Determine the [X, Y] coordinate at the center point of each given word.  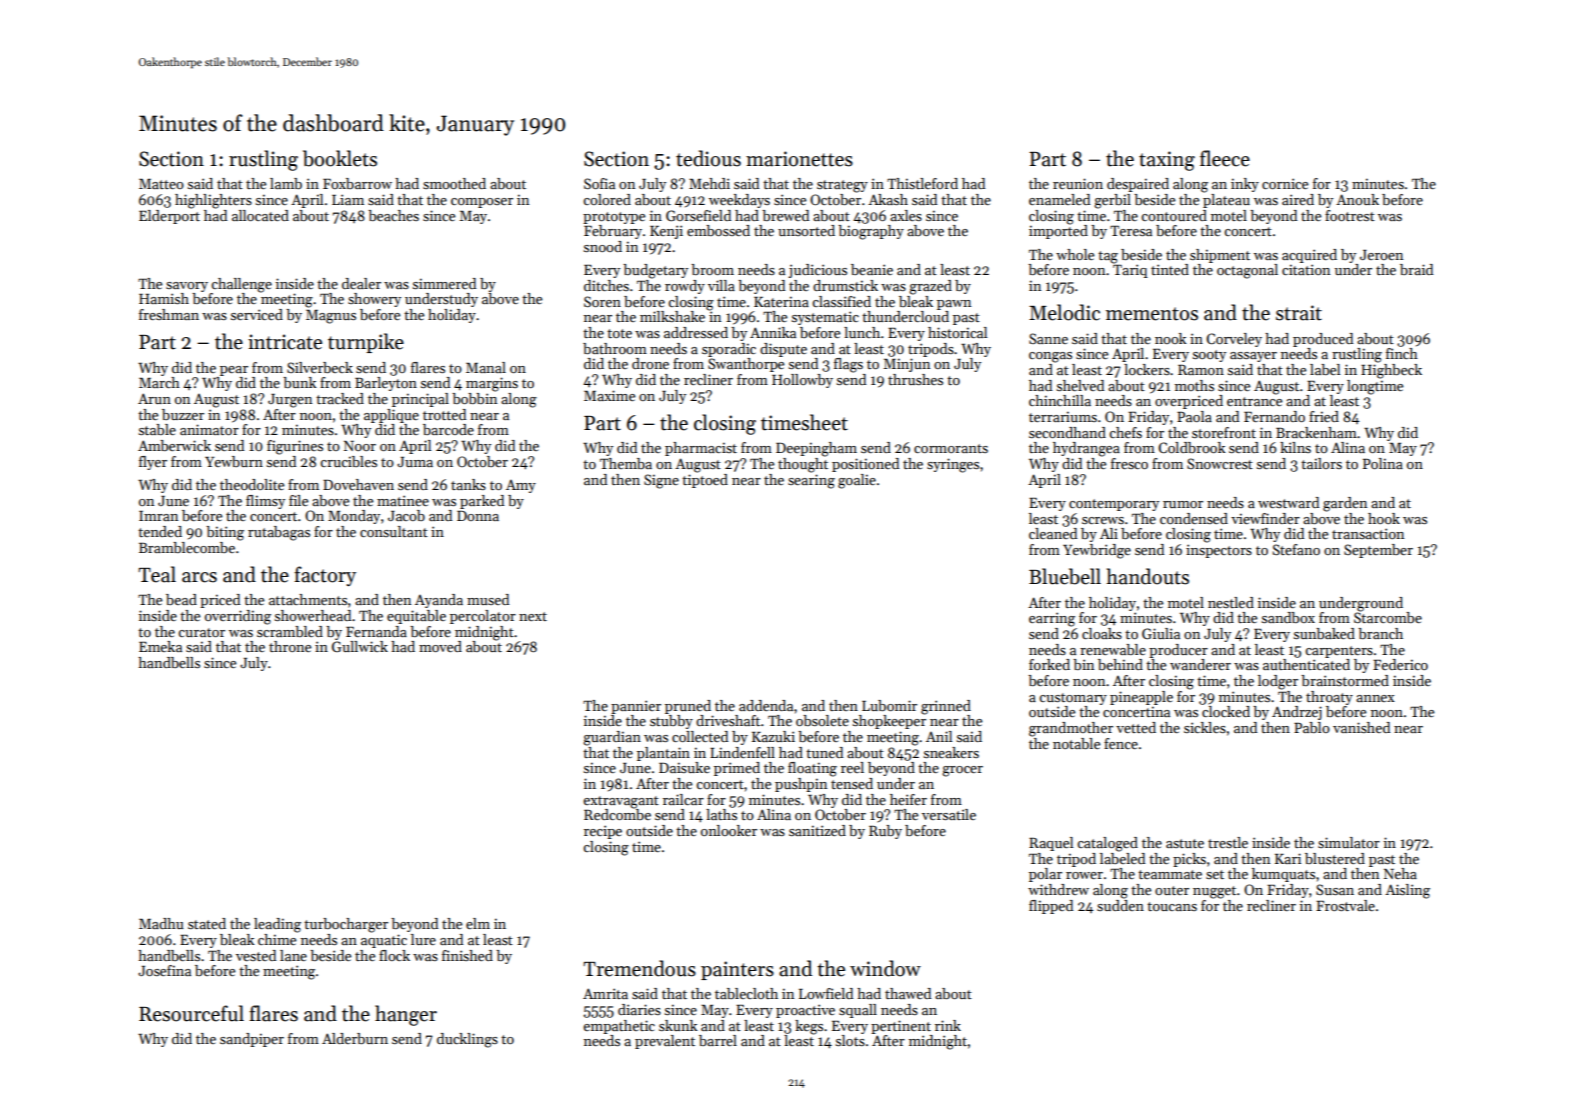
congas [1050, 357]
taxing [1167, 161]
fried [1324, 416]
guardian [612, 738]
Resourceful [191, 1013]
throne [290, 646]
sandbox [1288, 617]
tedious [708, 158]
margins [492, 384]
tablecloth [746, 993]
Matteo [161, 184]
